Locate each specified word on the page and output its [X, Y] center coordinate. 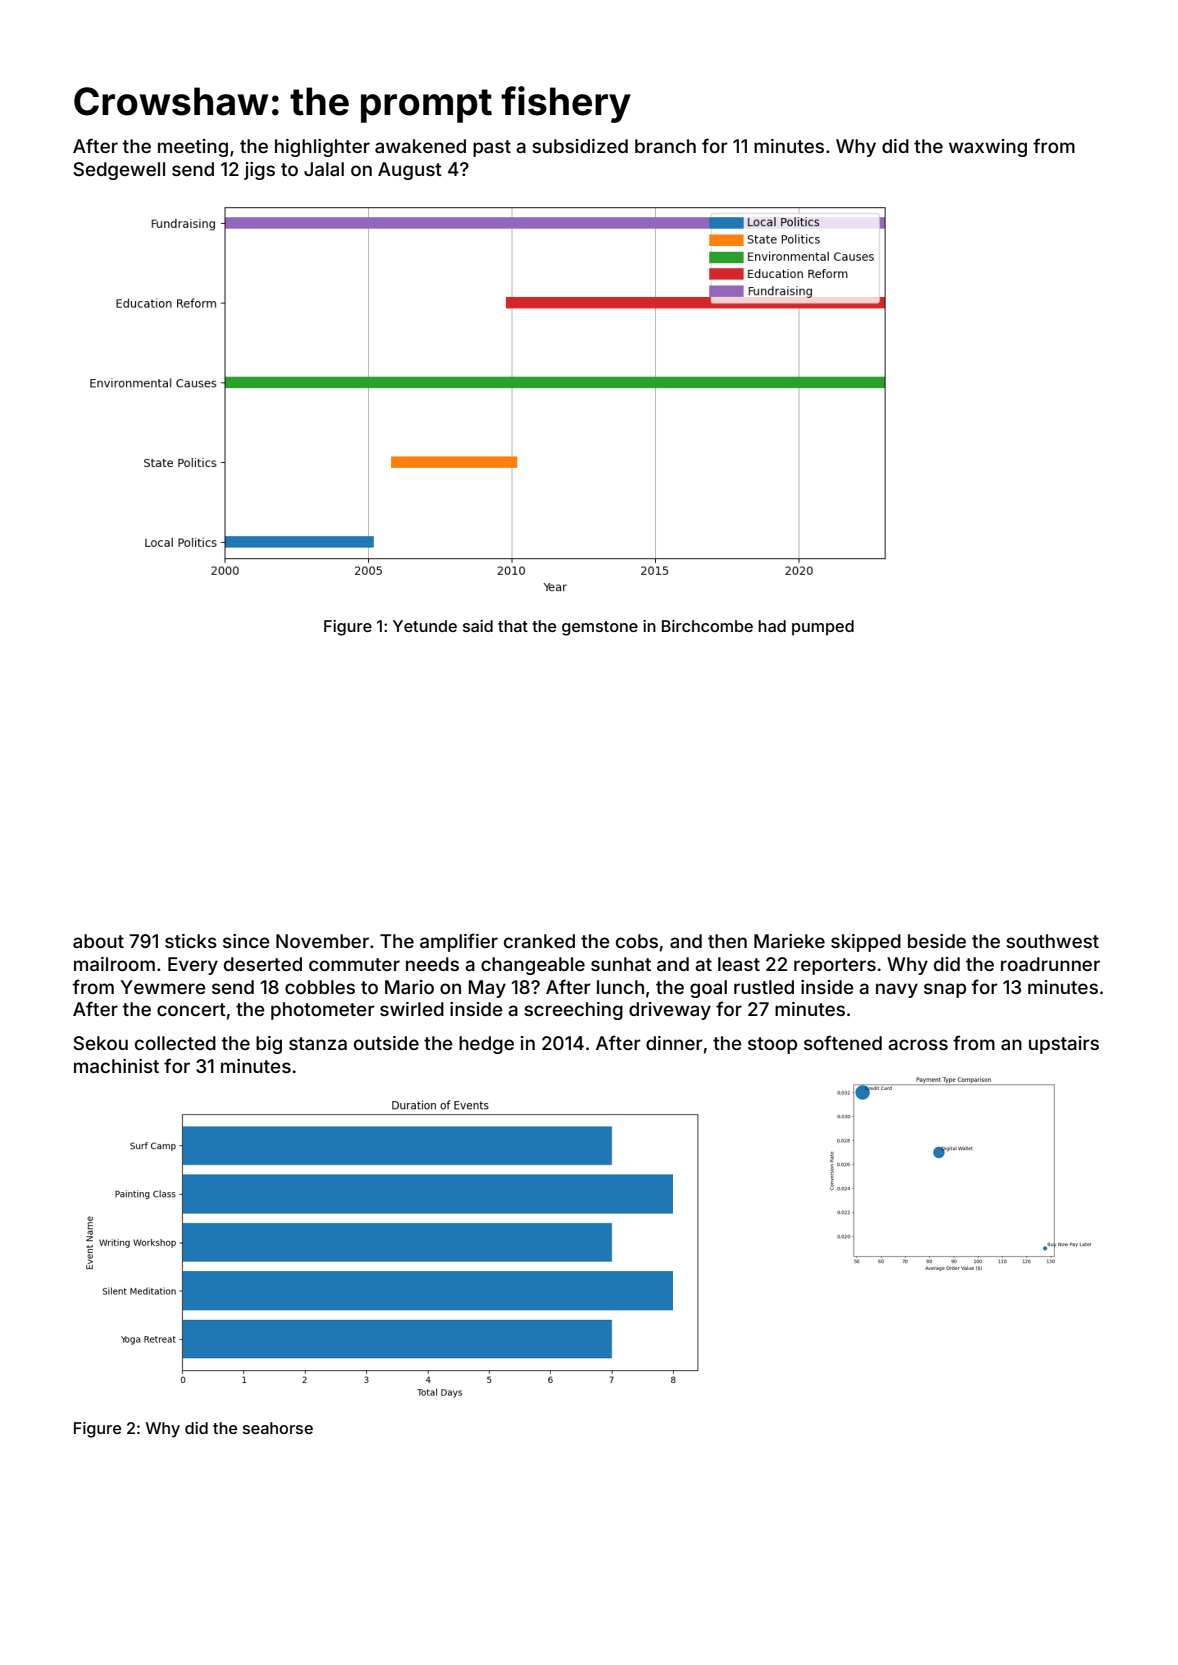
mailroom [114, 964]
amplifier [459, 942]
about [98, 941]
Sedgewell [119, 171]
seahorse [278, 1428]
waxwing [988, 148]
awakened [420, 146]
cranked [539, 941]
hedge [486, 1045]
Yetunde [425, 626]
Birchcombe [707, 626]
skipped [866, 943]
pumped [823, 628]
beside [937, 941]
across [918, 1044]
